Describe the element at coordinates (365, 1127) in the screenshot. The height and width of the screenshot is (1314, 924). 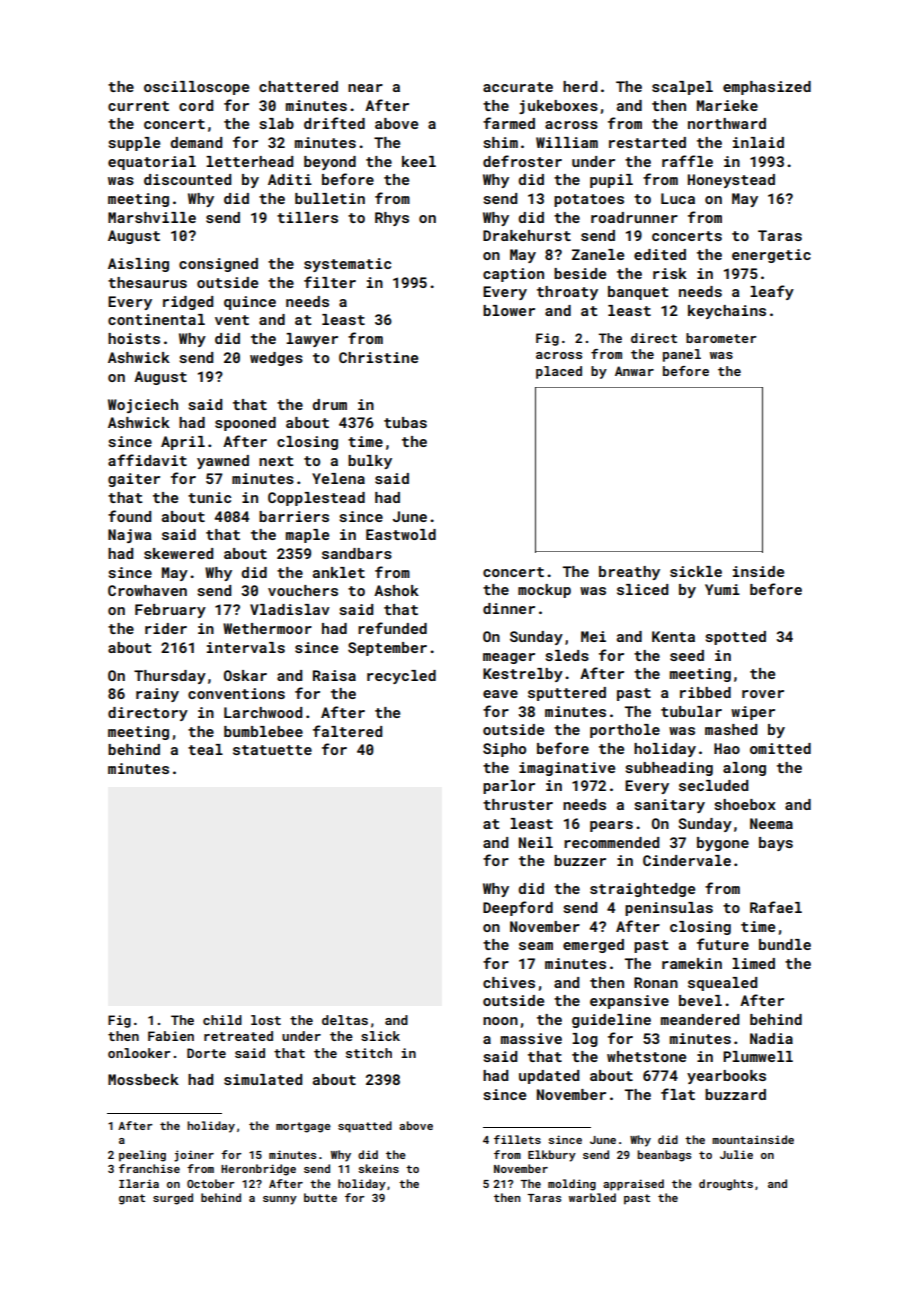
I see `squatted` at that location.
